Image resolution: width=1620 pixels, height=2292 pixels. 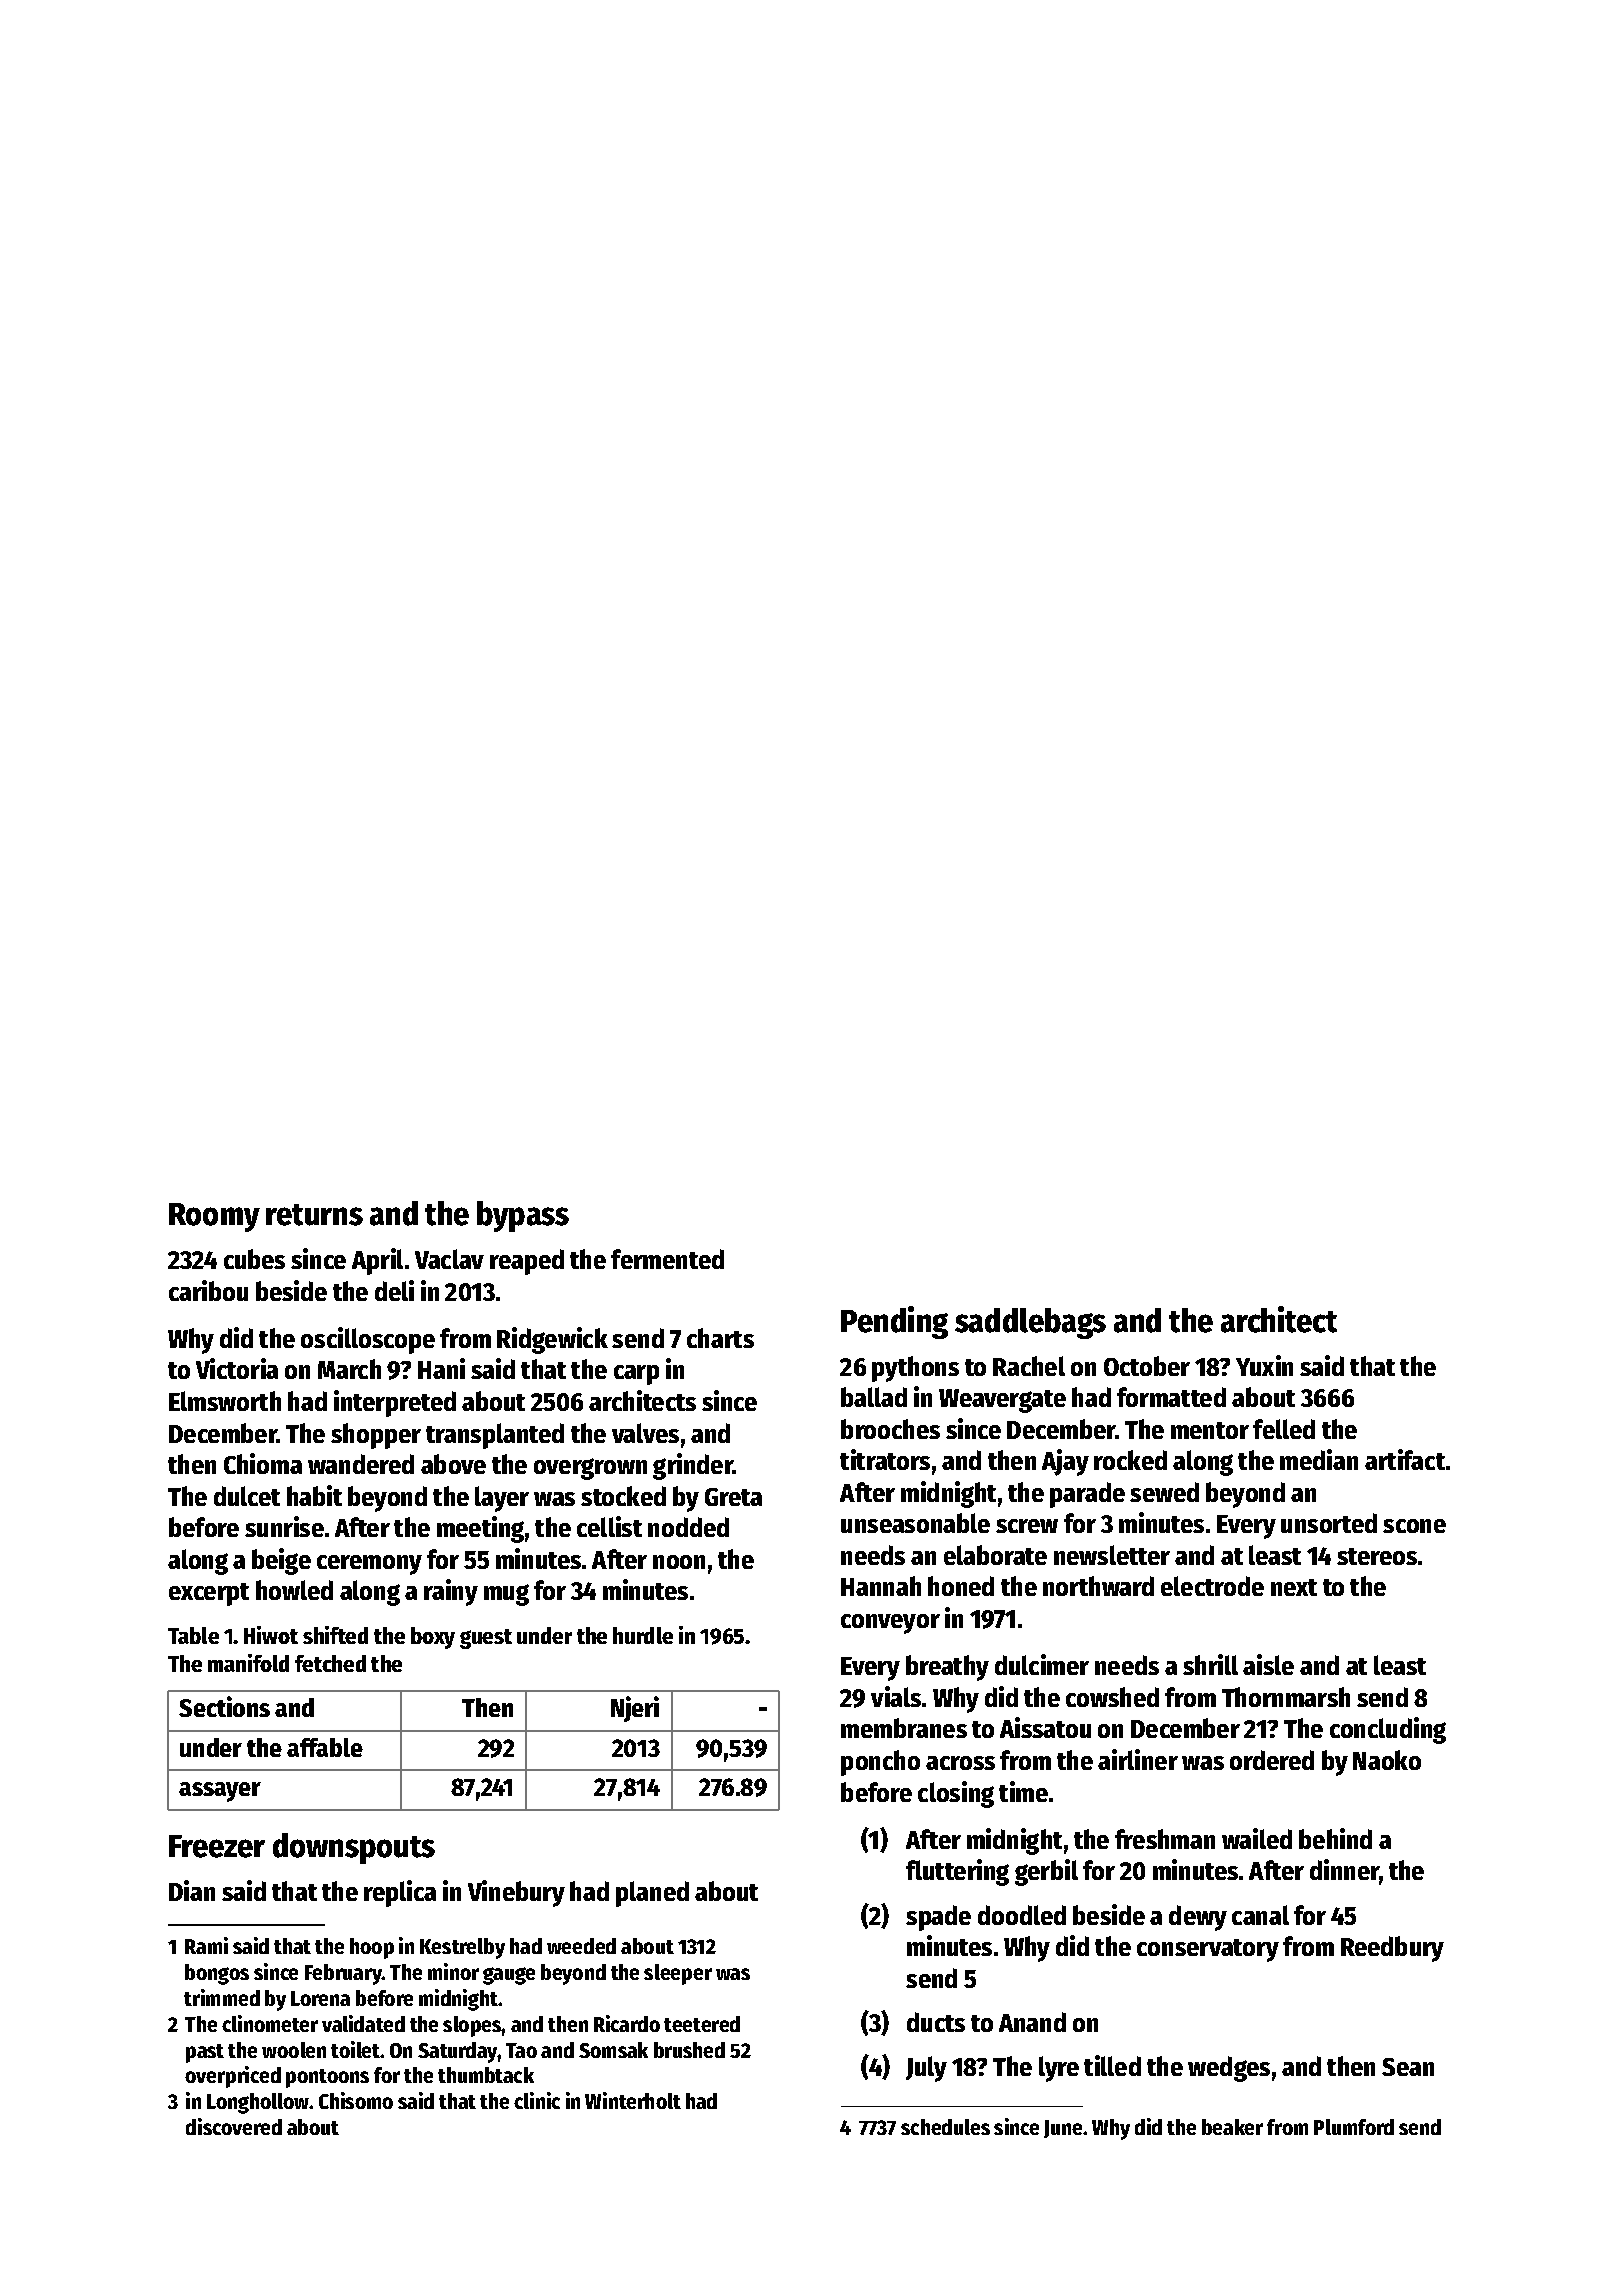 What do you see at coordinates (1264, 1365) in the screenshot?
I see `Yuxin` at bounding box center [1264, 1365].
